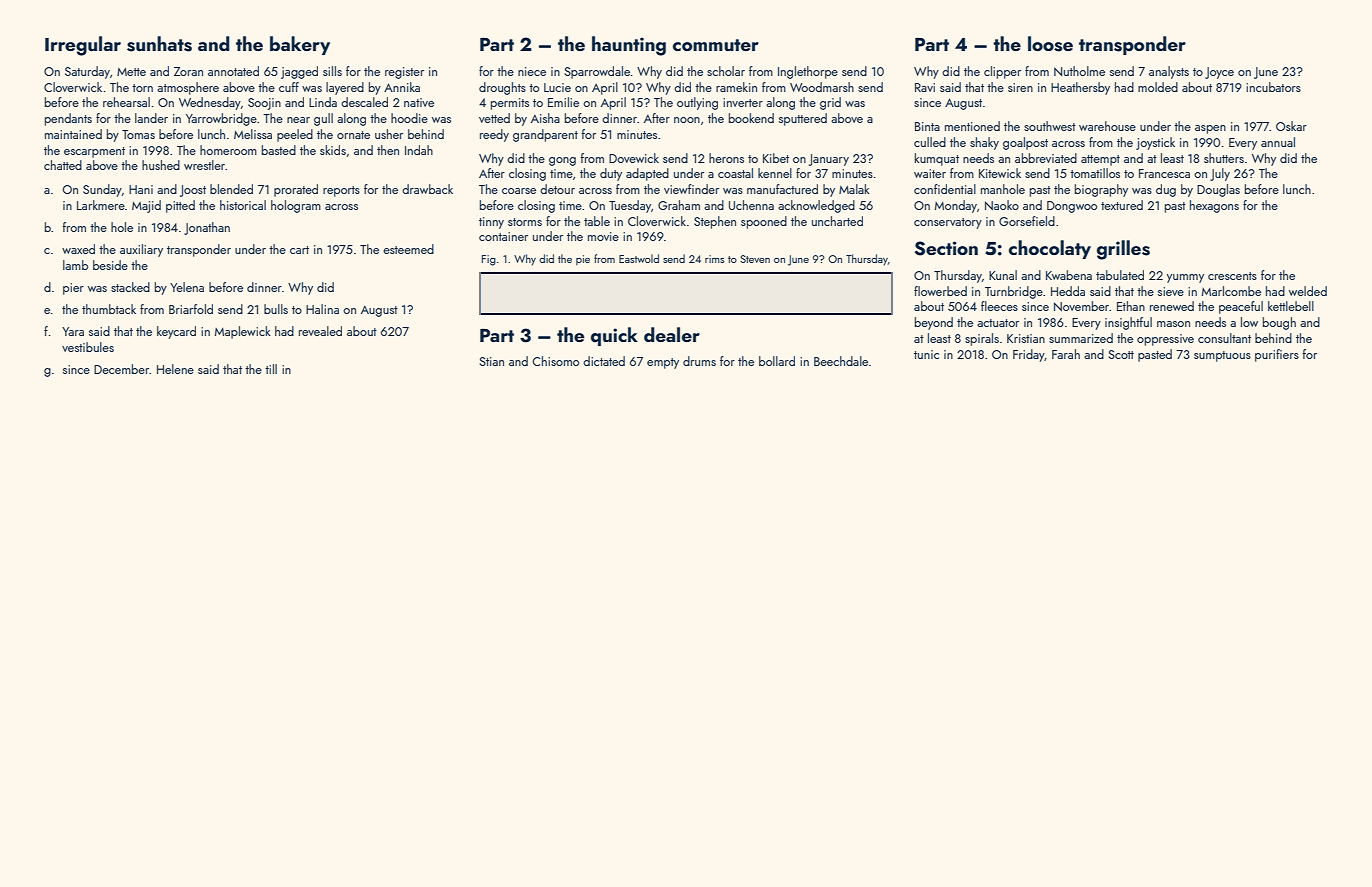  I want to click on hoodie, so click(409, 118).
